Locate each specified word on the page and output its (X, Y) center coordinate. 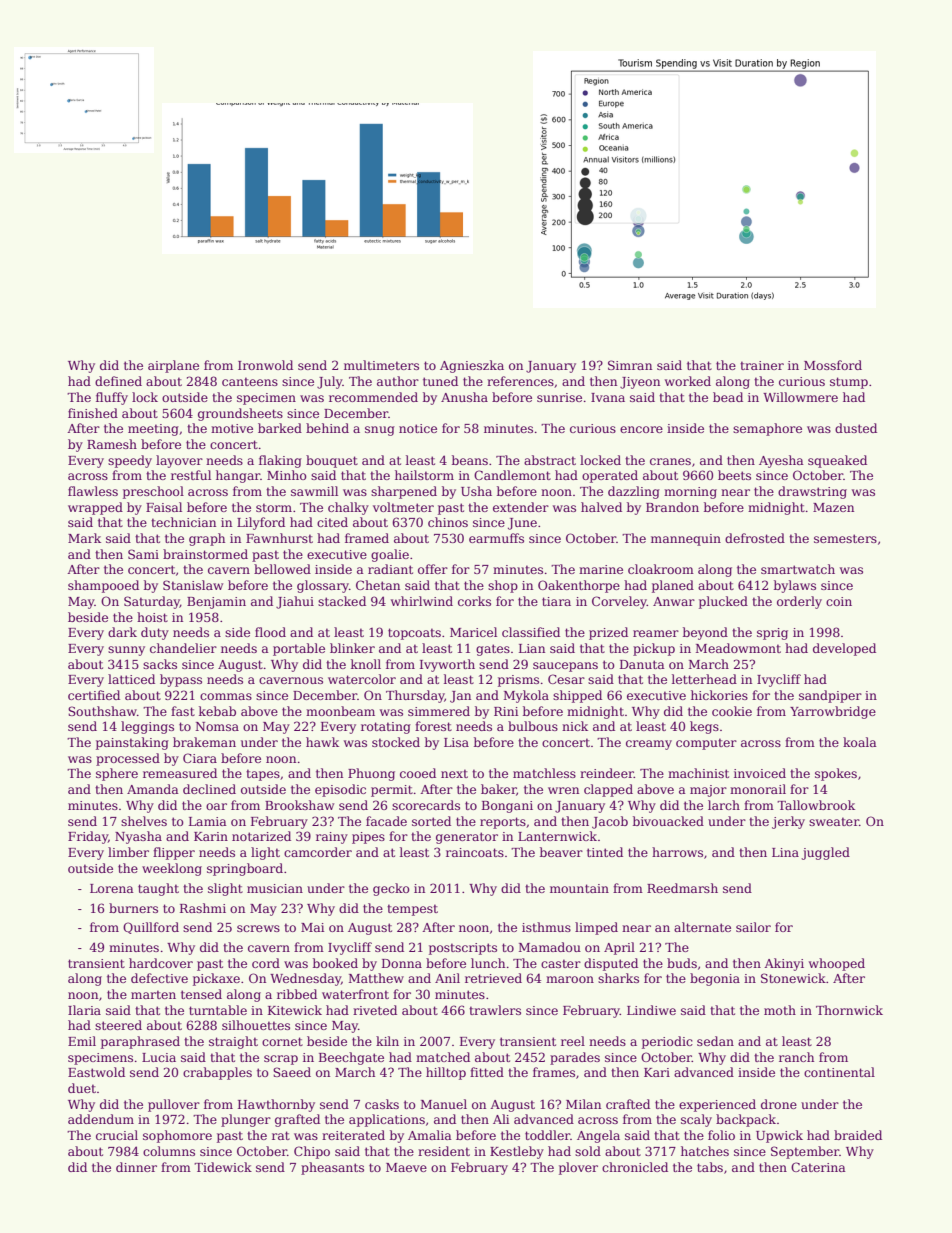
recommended (373, 397)
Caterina (818, 1167)
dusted (856, 428)
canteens (250, 381)
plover (578, 1168)
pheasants (332, 1168)
